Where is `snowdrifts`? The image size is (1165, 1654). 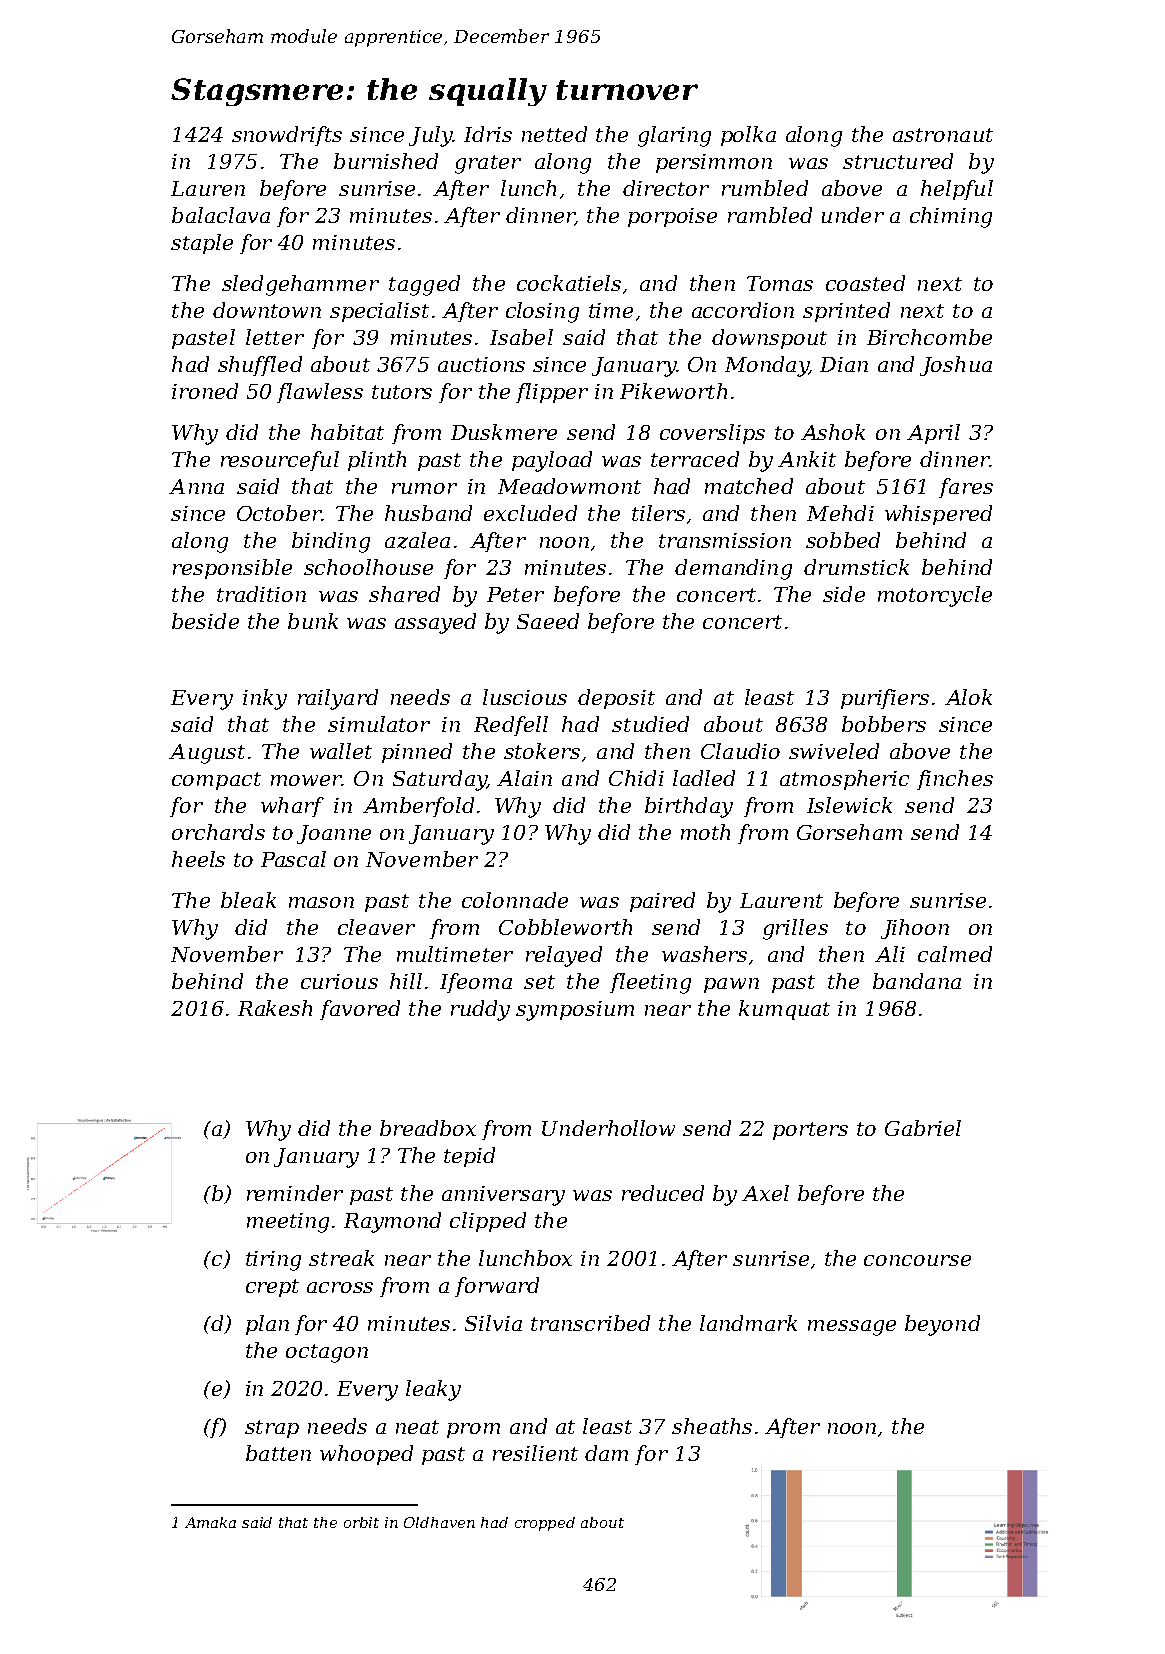
snowdrifts is located at coordinates (287, 136).
